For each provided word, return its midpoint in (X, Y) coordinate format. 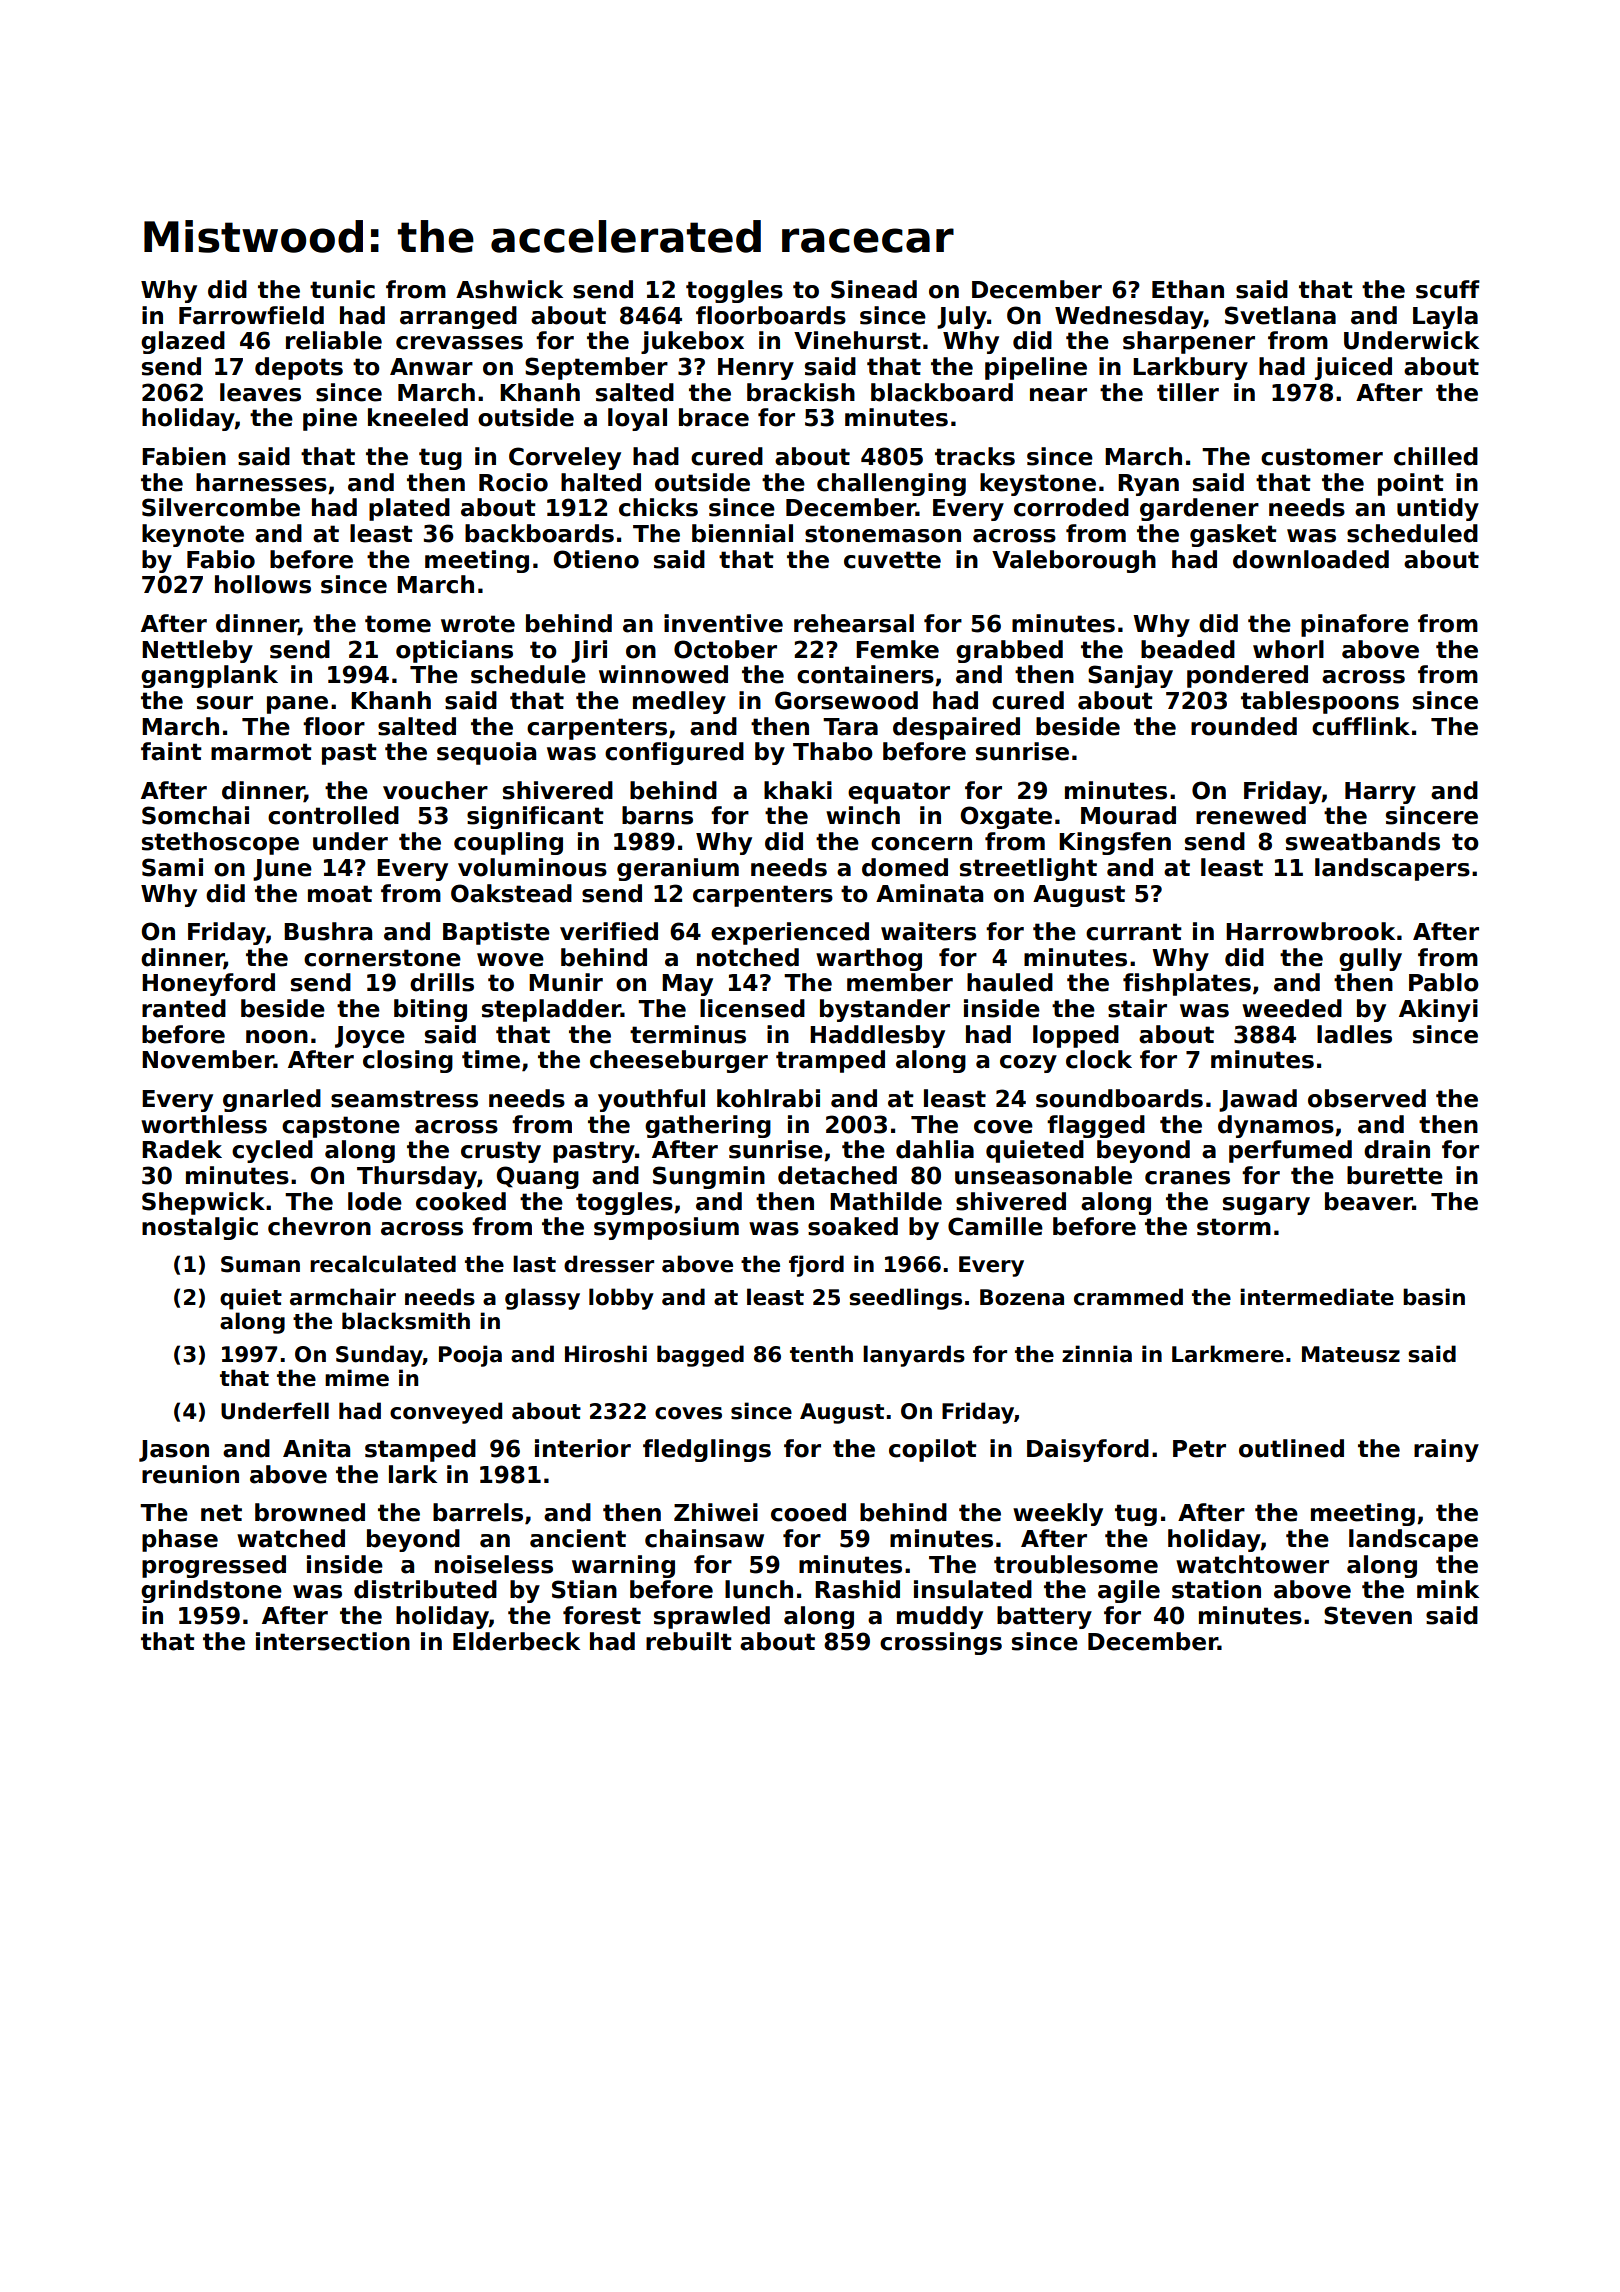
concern (921, 844)
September (596, 368)
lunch (759, 1589)
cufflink (1361, 726)
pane (297, 705)
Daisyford (1088, 1450)
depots (299, 368)
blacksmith (406, 1321)
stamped (420, 1450)
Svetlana (1280, 315)
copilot (933, 1450)
